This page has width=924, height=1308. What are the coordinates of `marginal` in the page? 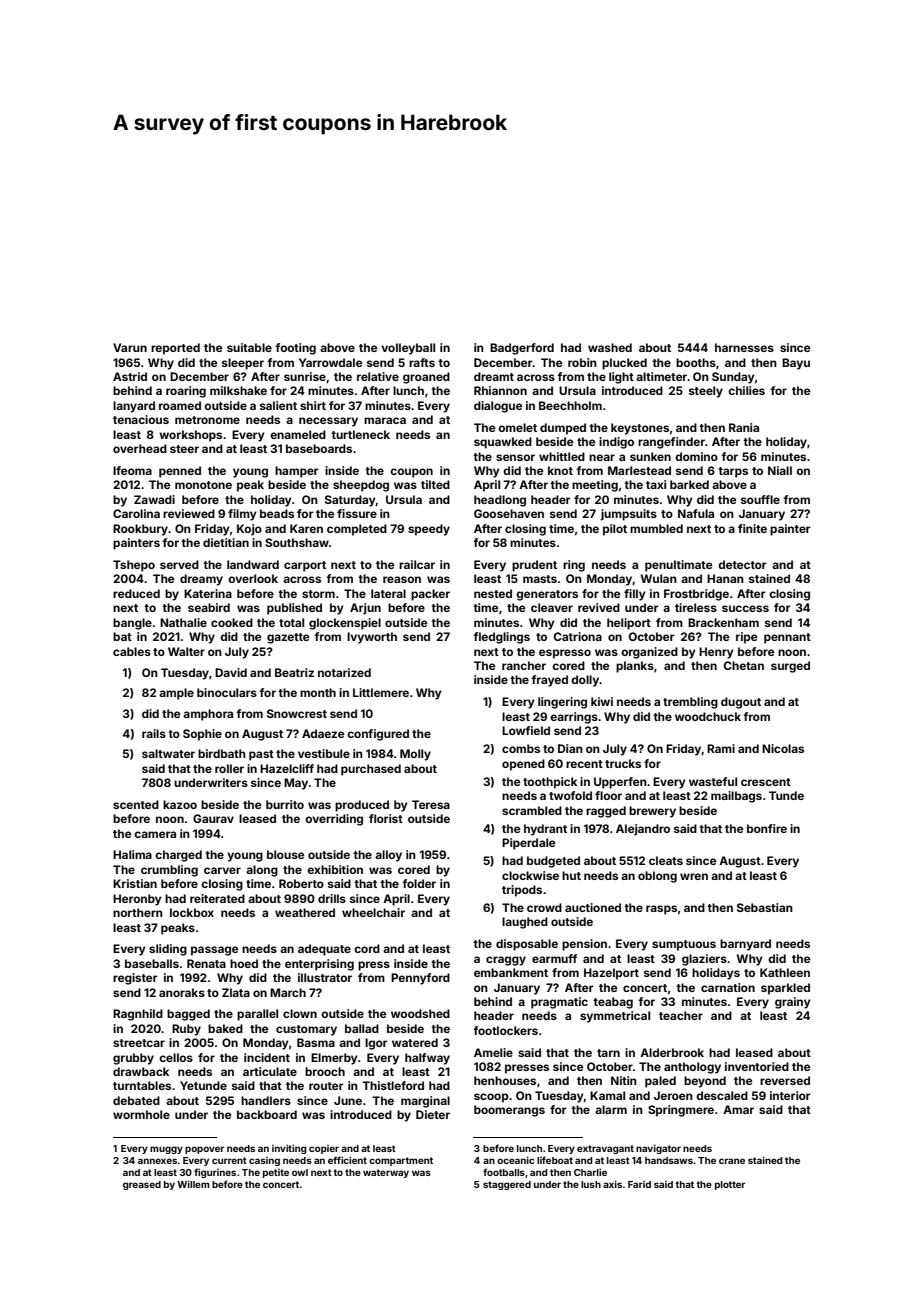 It's located at (425, 1102).
